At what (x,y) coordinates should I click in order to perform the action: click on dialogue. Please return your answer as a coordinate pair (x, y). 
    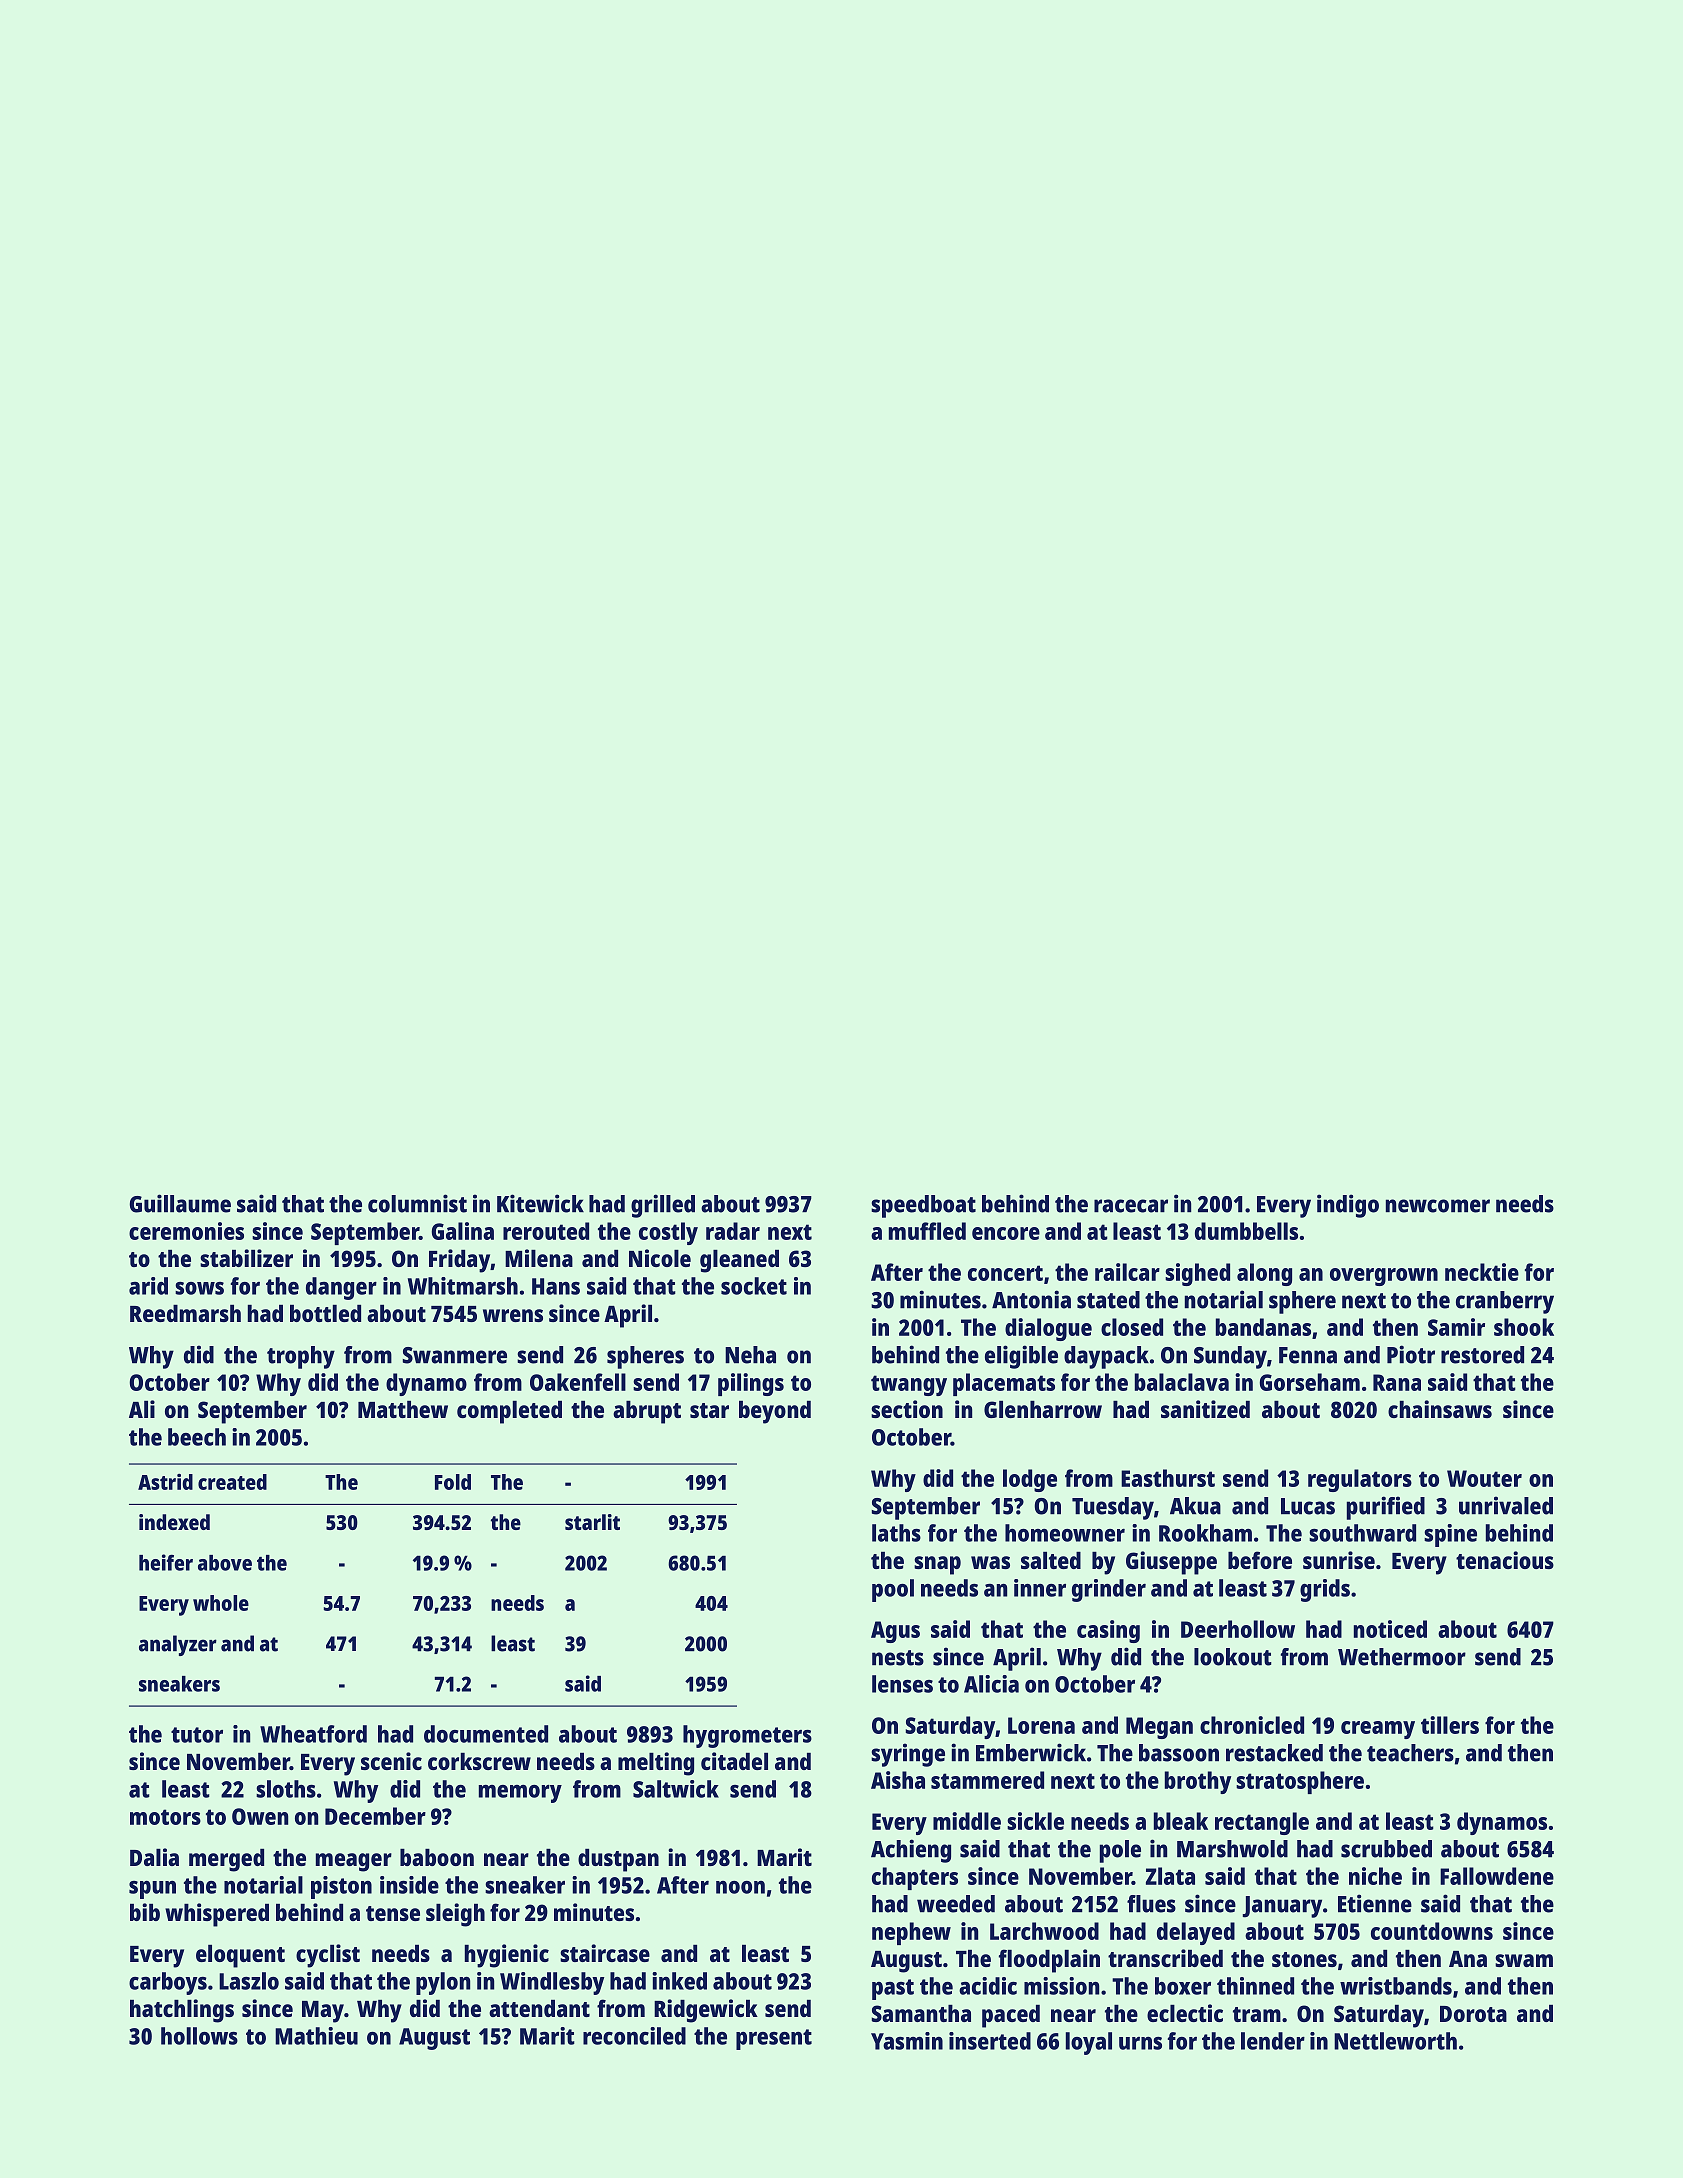
    Looking at the image, I should click on (1048, 1329).
